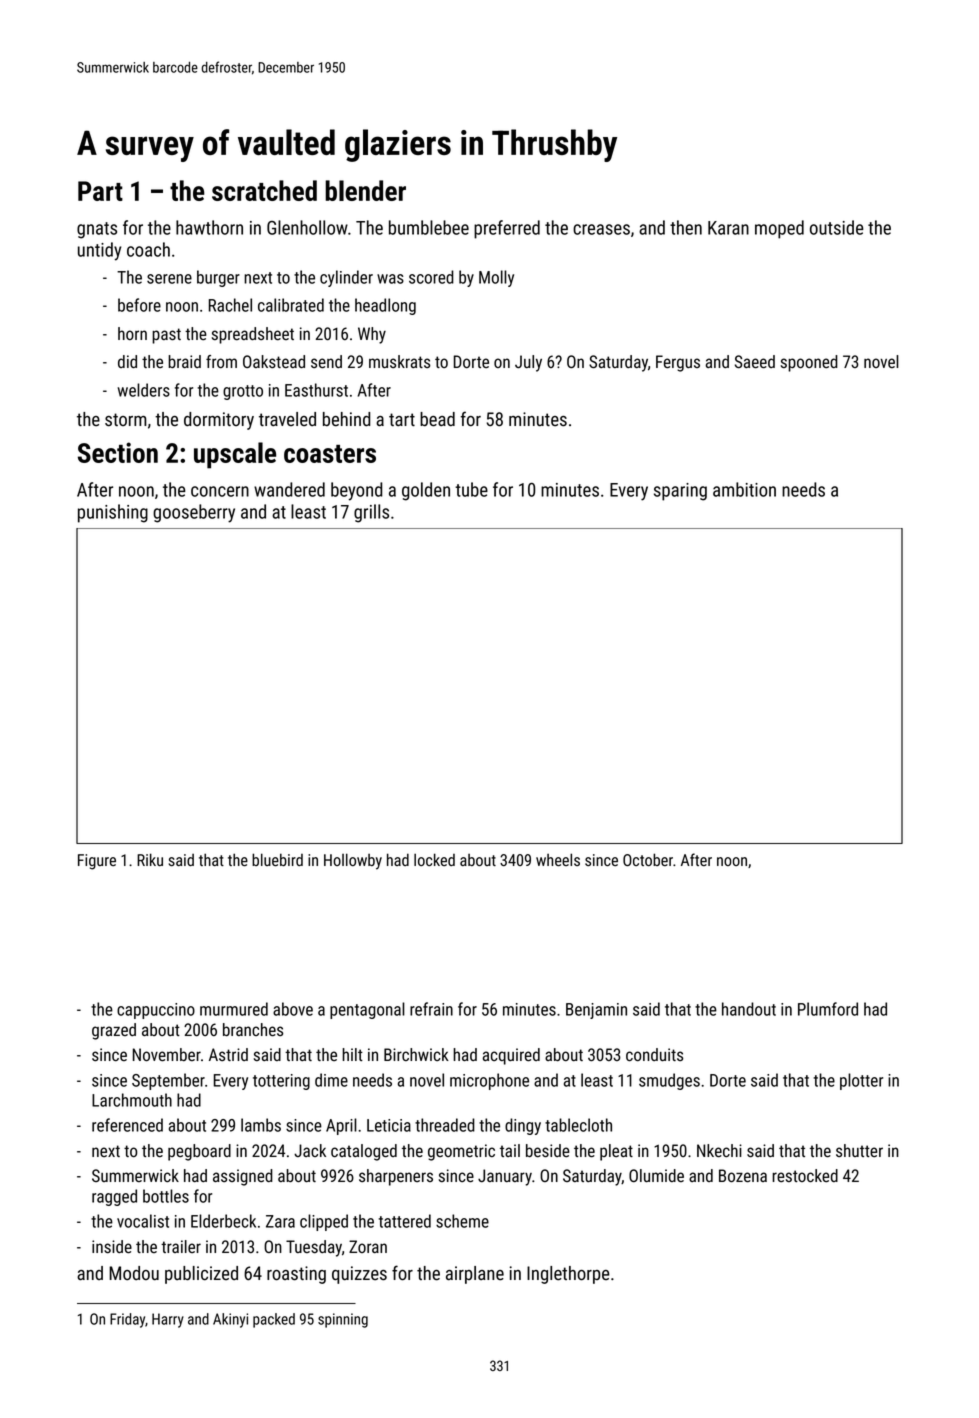 This page has width=979, height=1418. What do you see at coordinates (648, 859) in the page?
I see `October` at bounding box center [648, 859].
